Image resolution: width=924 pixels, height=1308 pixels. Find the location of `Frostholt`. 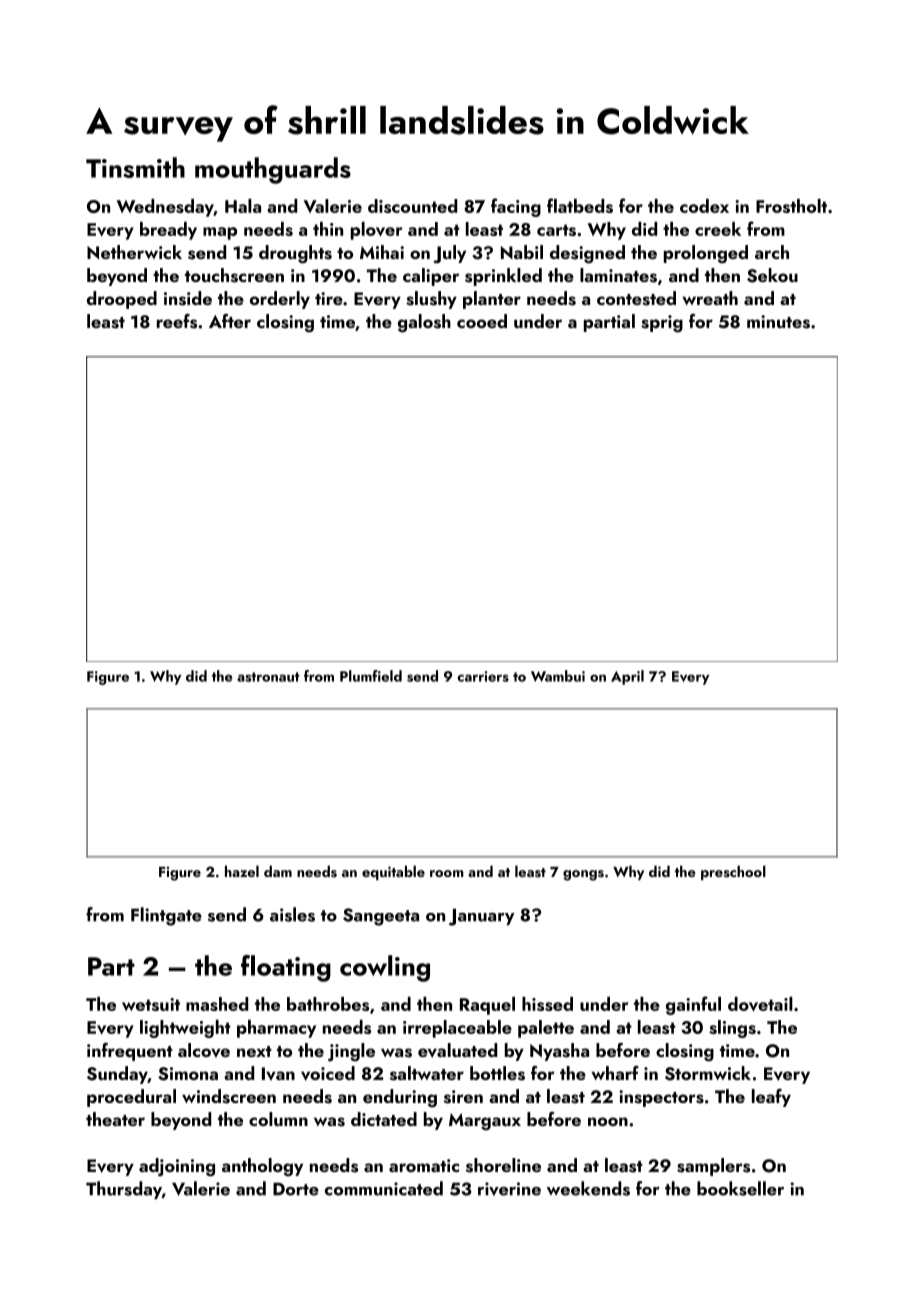

Frostholt is located at coordinates (791, 206).
